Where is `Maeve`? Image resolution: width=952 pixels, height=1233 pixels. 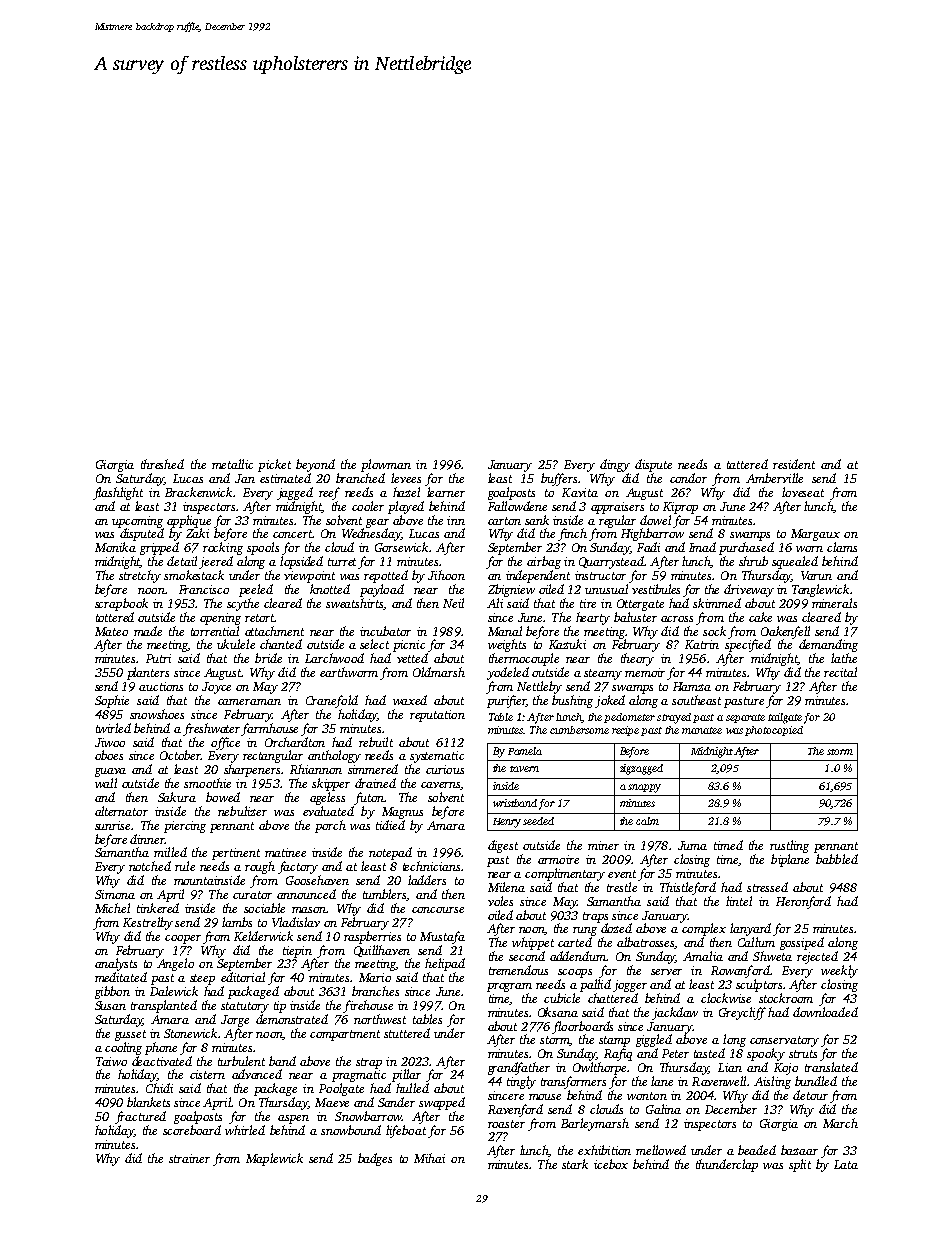
Maeve is located at coordinates (332, 1102).
